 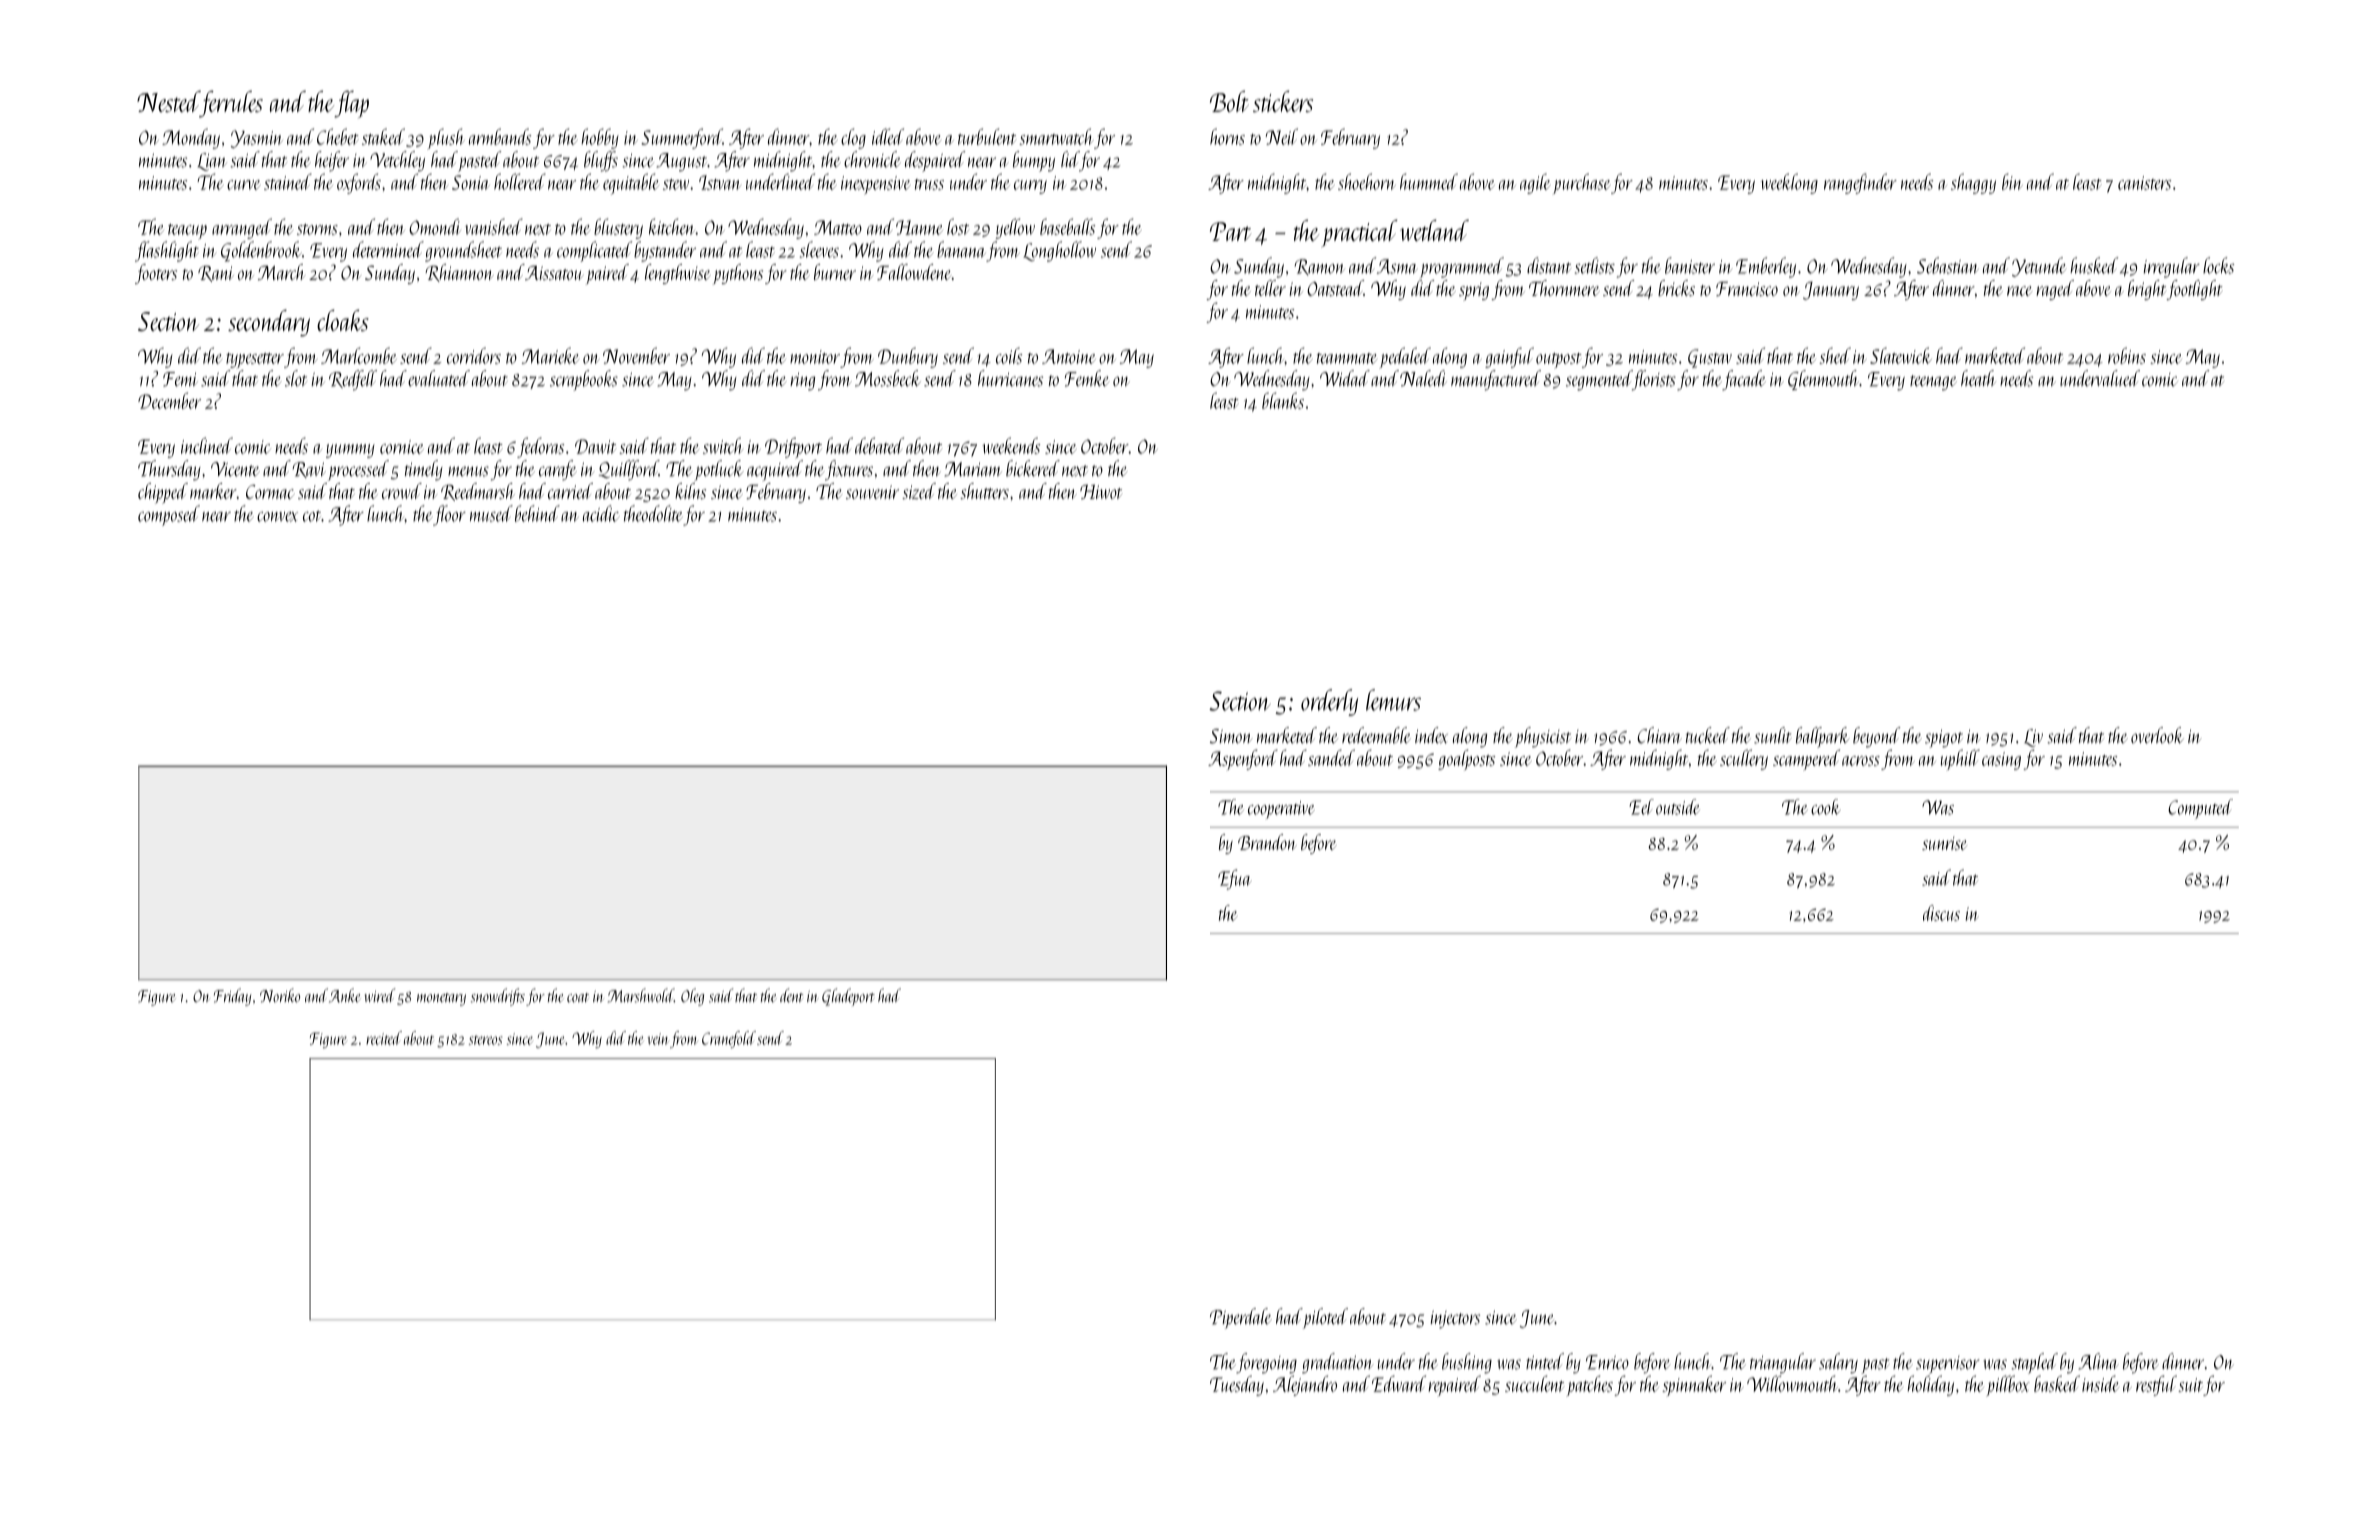 I want to click on robins, so click(x=2127, y=355).
